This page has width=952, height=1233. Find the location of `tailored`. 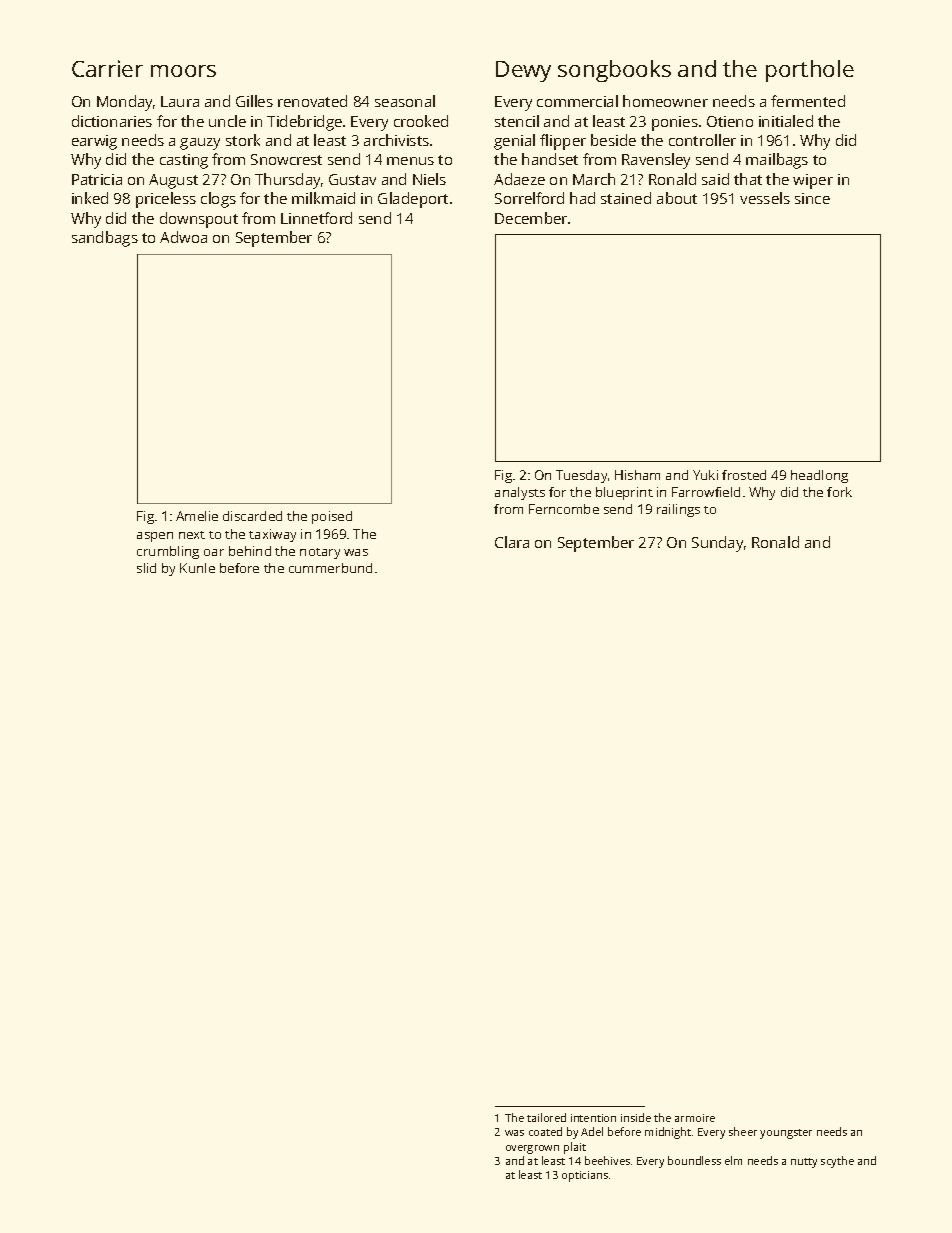

tailored is located at coordinates (546, 1117).
